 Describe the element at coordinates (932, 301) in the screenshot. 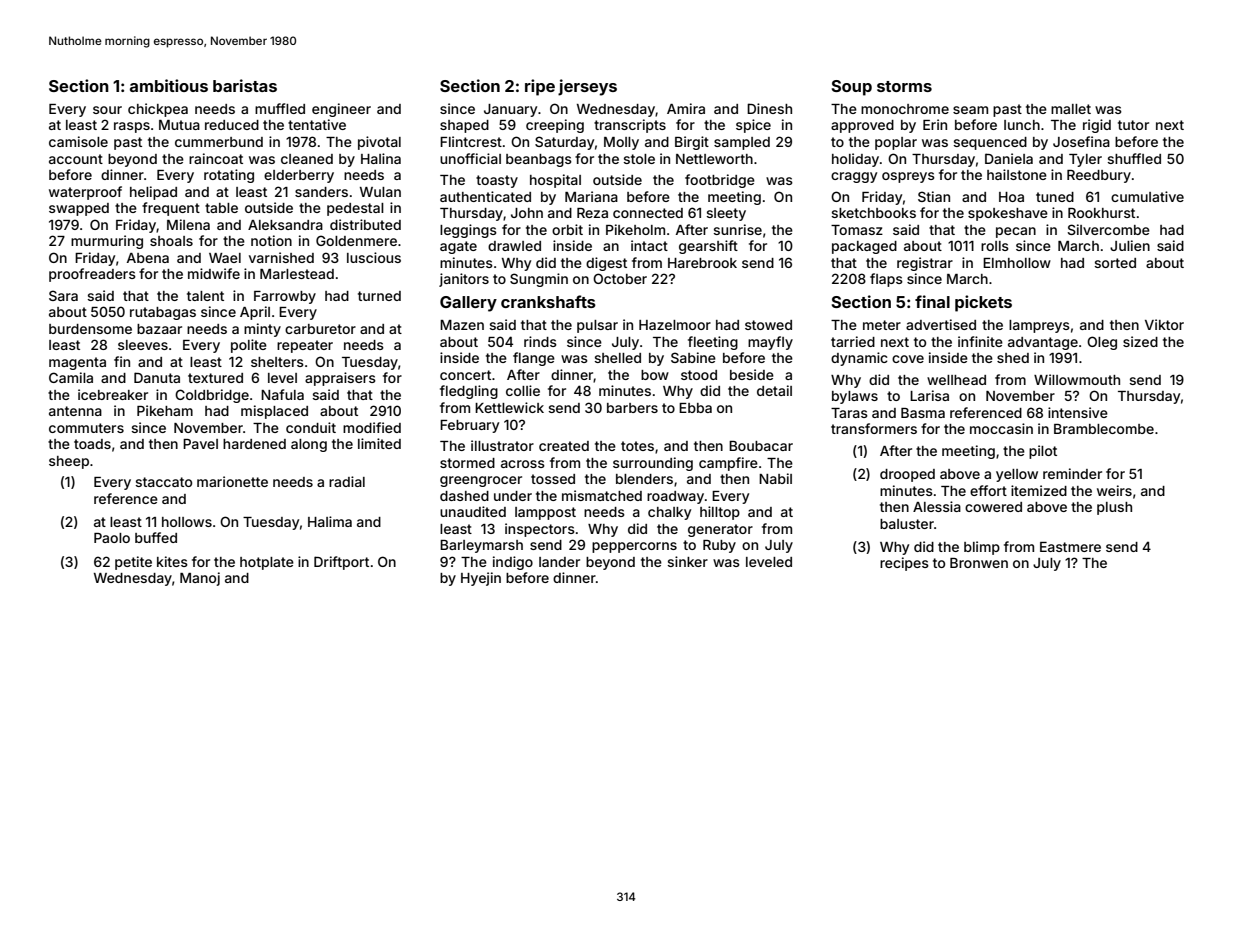

I see `final` at that location.
